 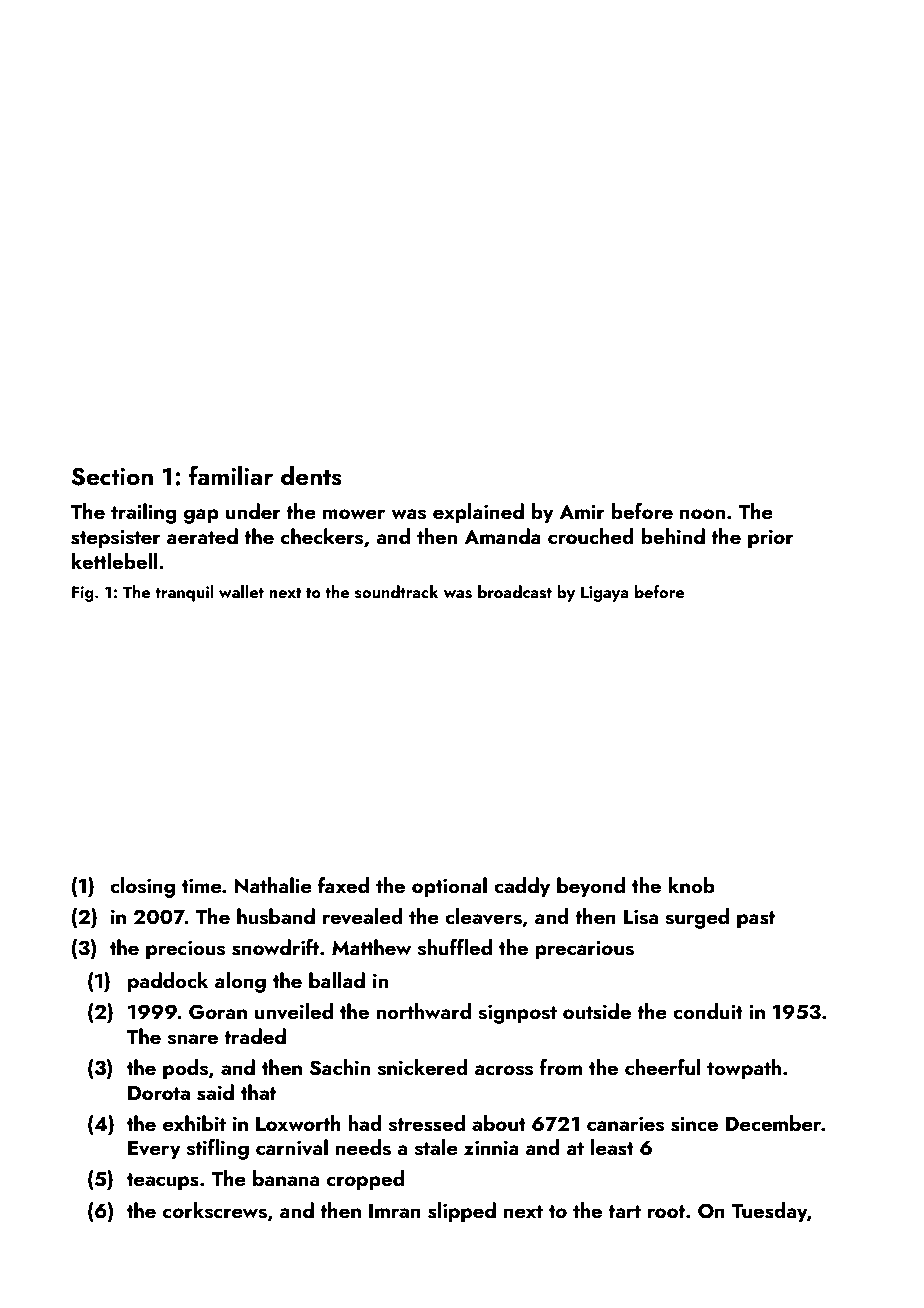 What do you see at coordinates (397, 592) in the document?
I see `soundtrack` at bounding box center [397, 592].
